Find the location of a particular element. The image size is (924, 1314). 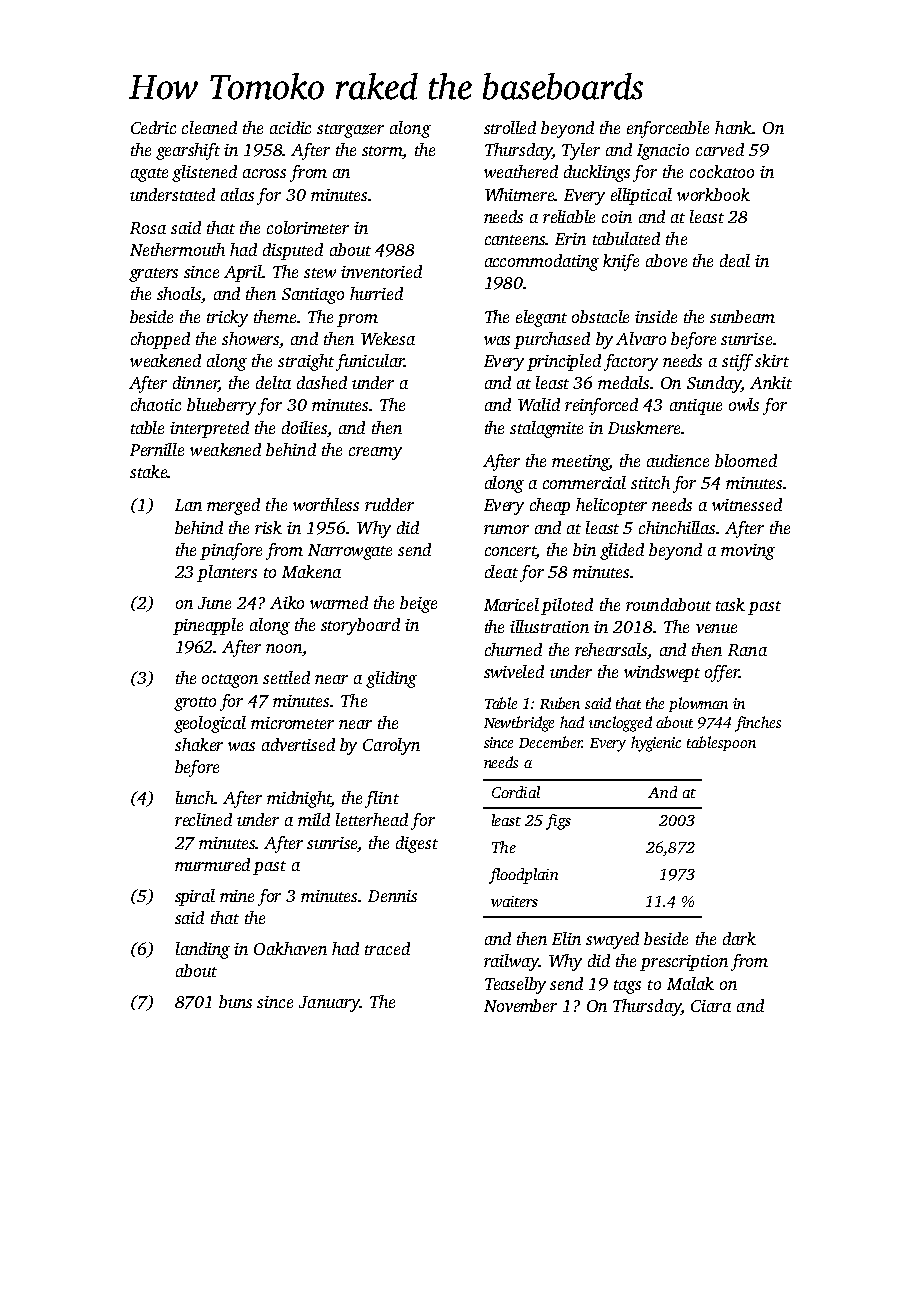

lunch is located at coordinates (195, 797).
